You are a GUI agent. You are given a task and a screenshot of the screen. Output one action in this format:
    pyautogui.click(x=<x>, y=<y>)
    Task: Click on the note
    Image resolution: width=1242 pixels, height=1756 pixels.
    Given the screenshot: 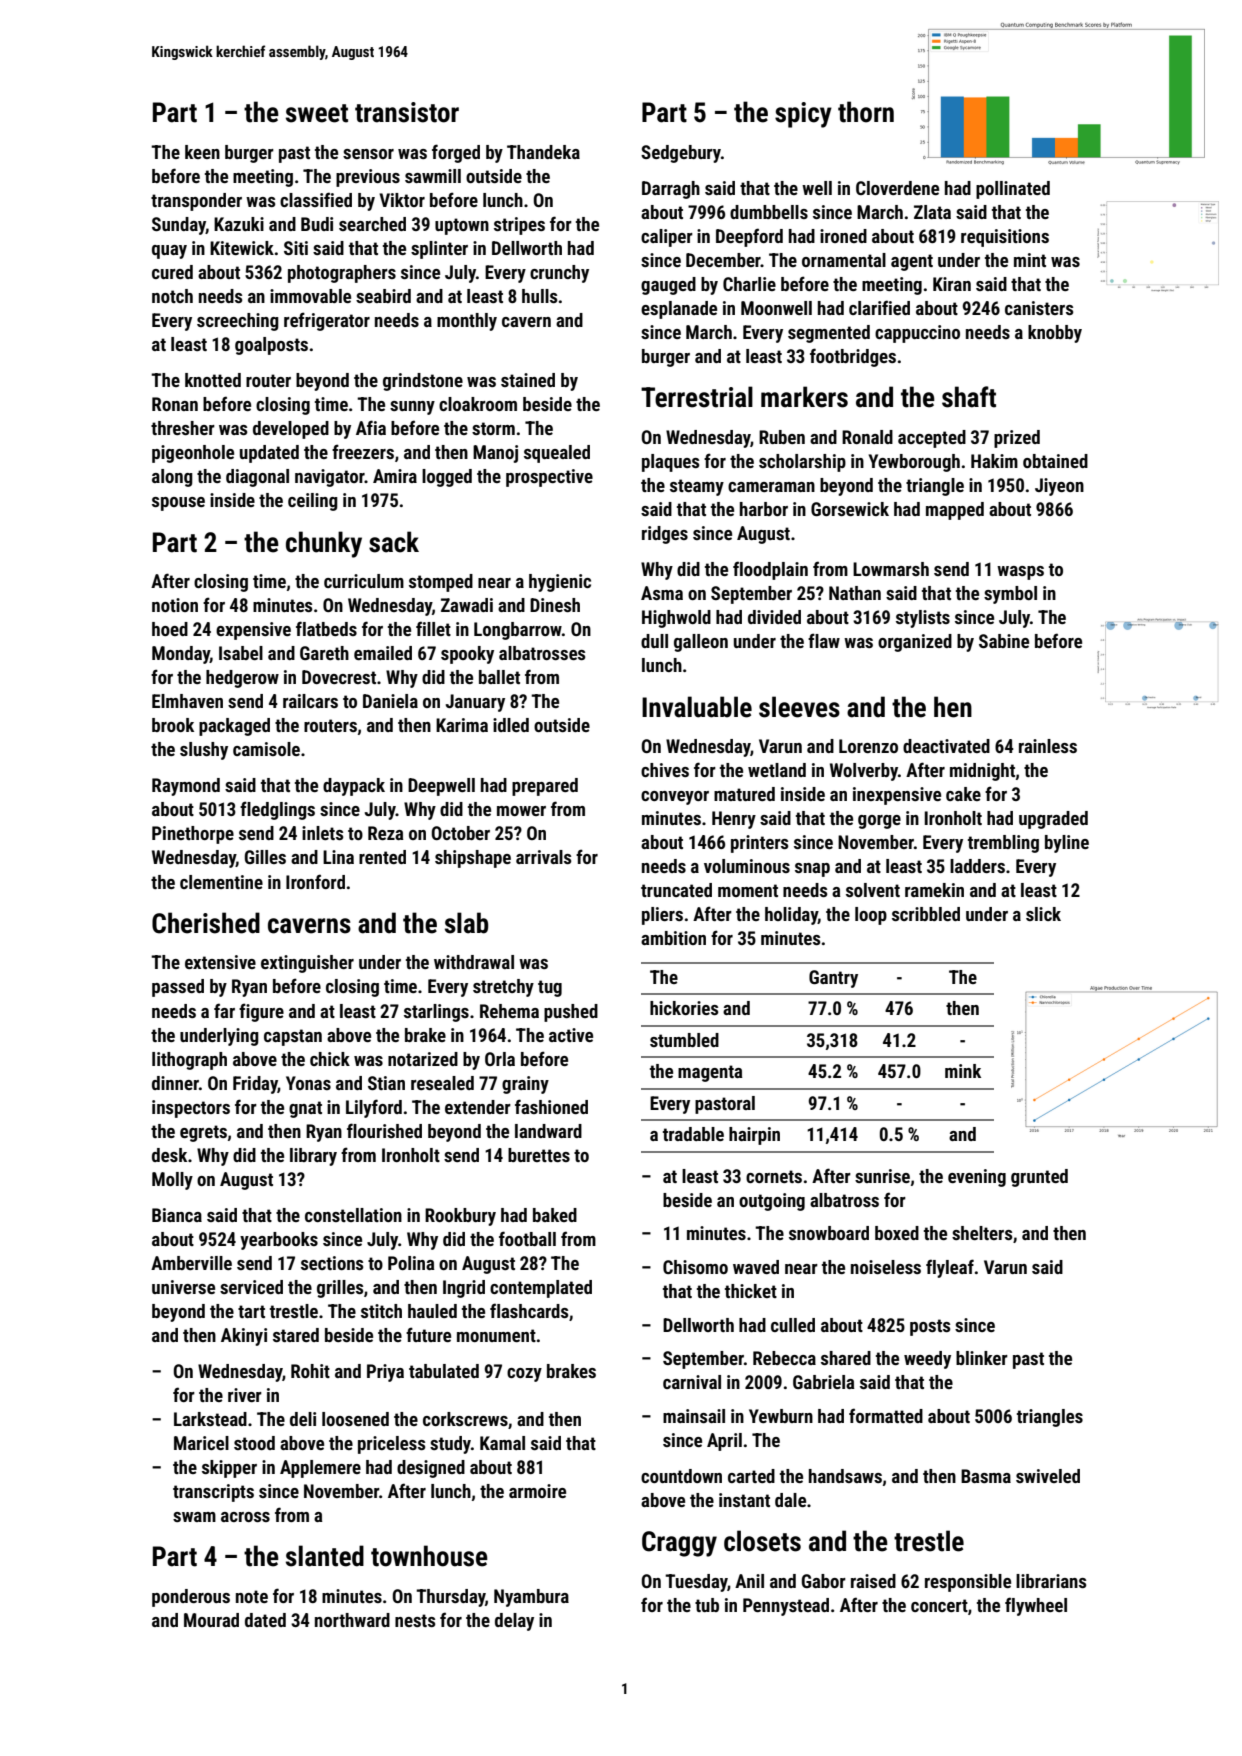 What is the action you would take?
    pyautogui.click(x=252, y=1596)
